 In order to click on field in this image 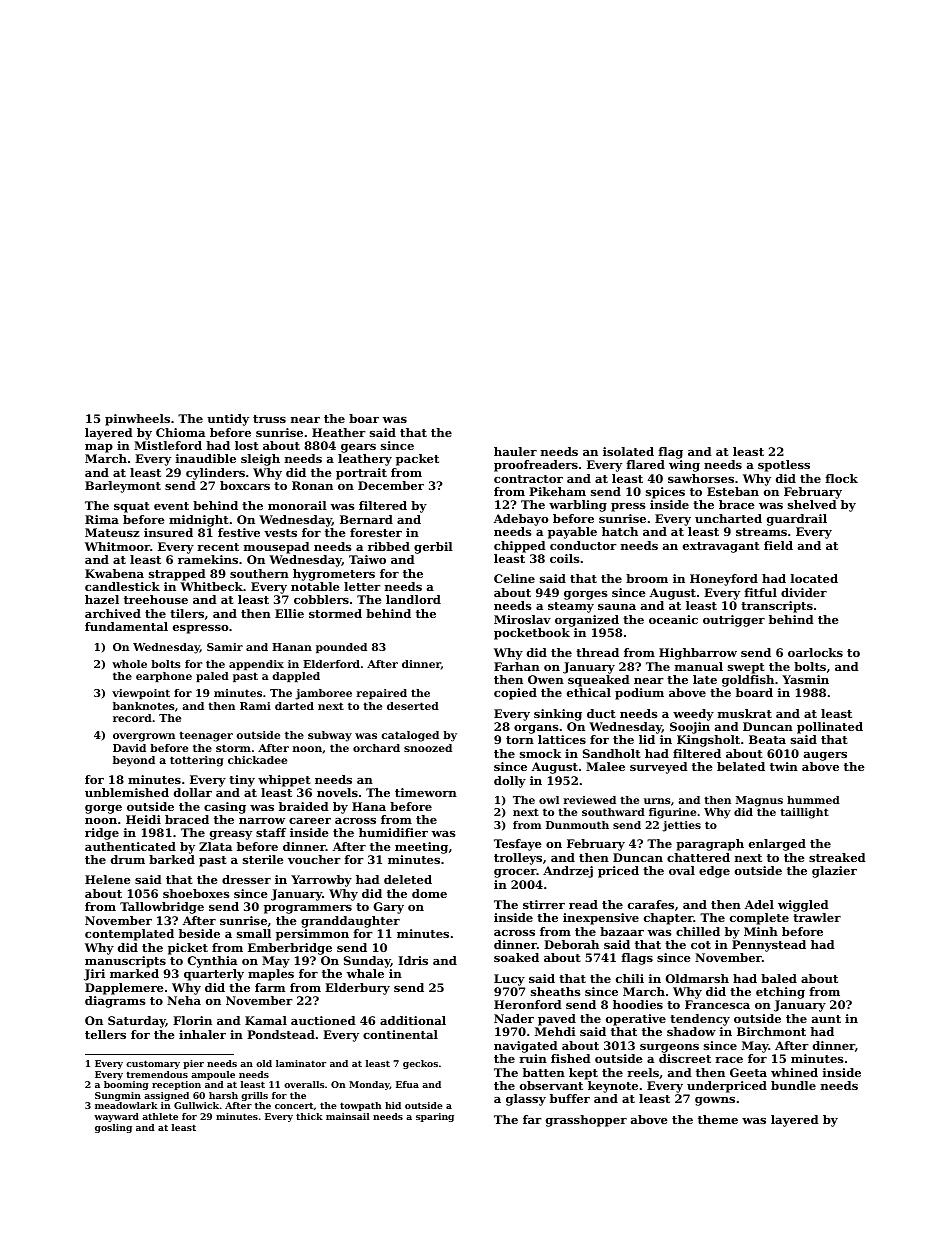, I will do `click(778, 545)`.
